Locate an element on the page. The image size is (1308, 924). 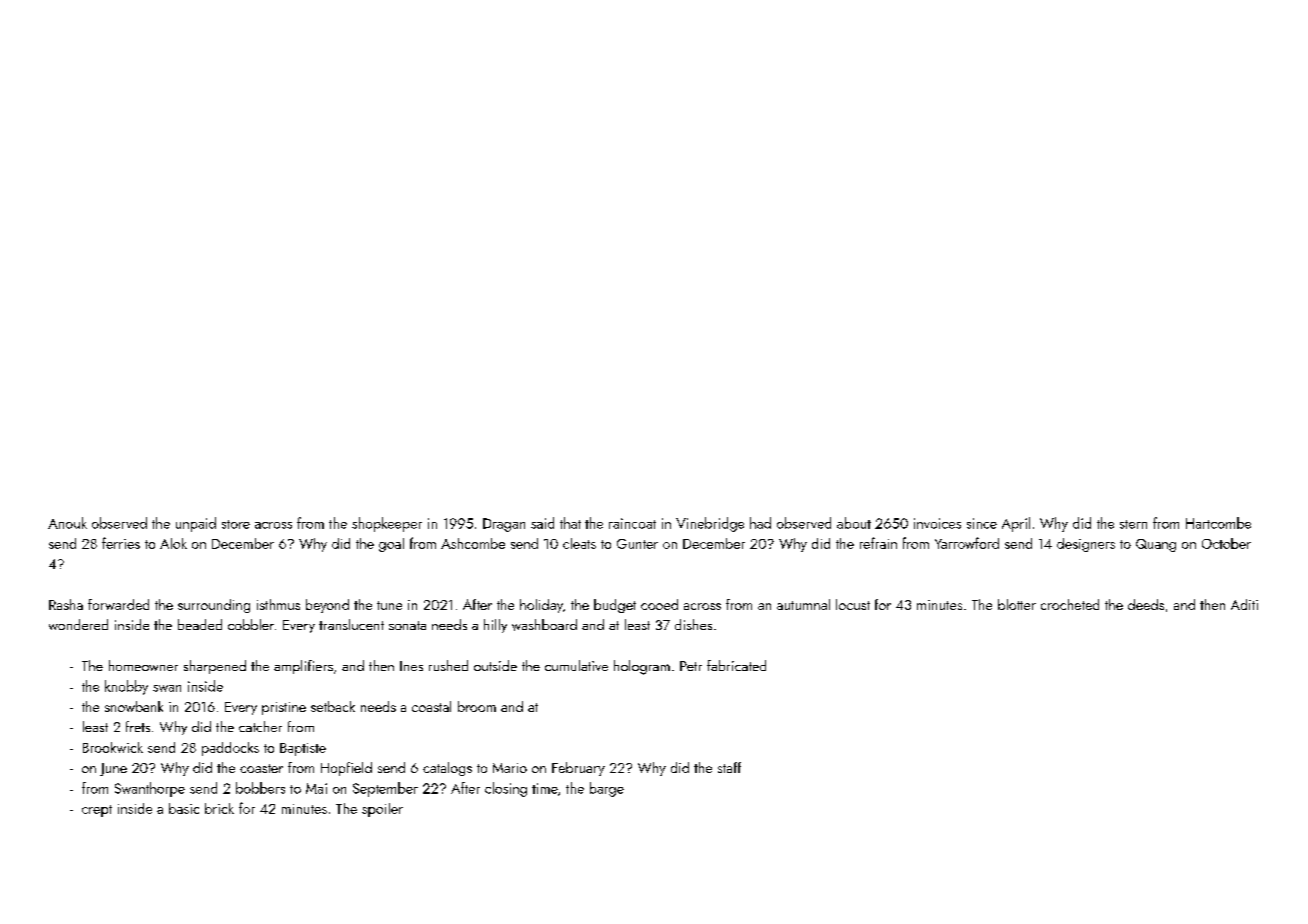
February is located at coordinates (578, 769).
